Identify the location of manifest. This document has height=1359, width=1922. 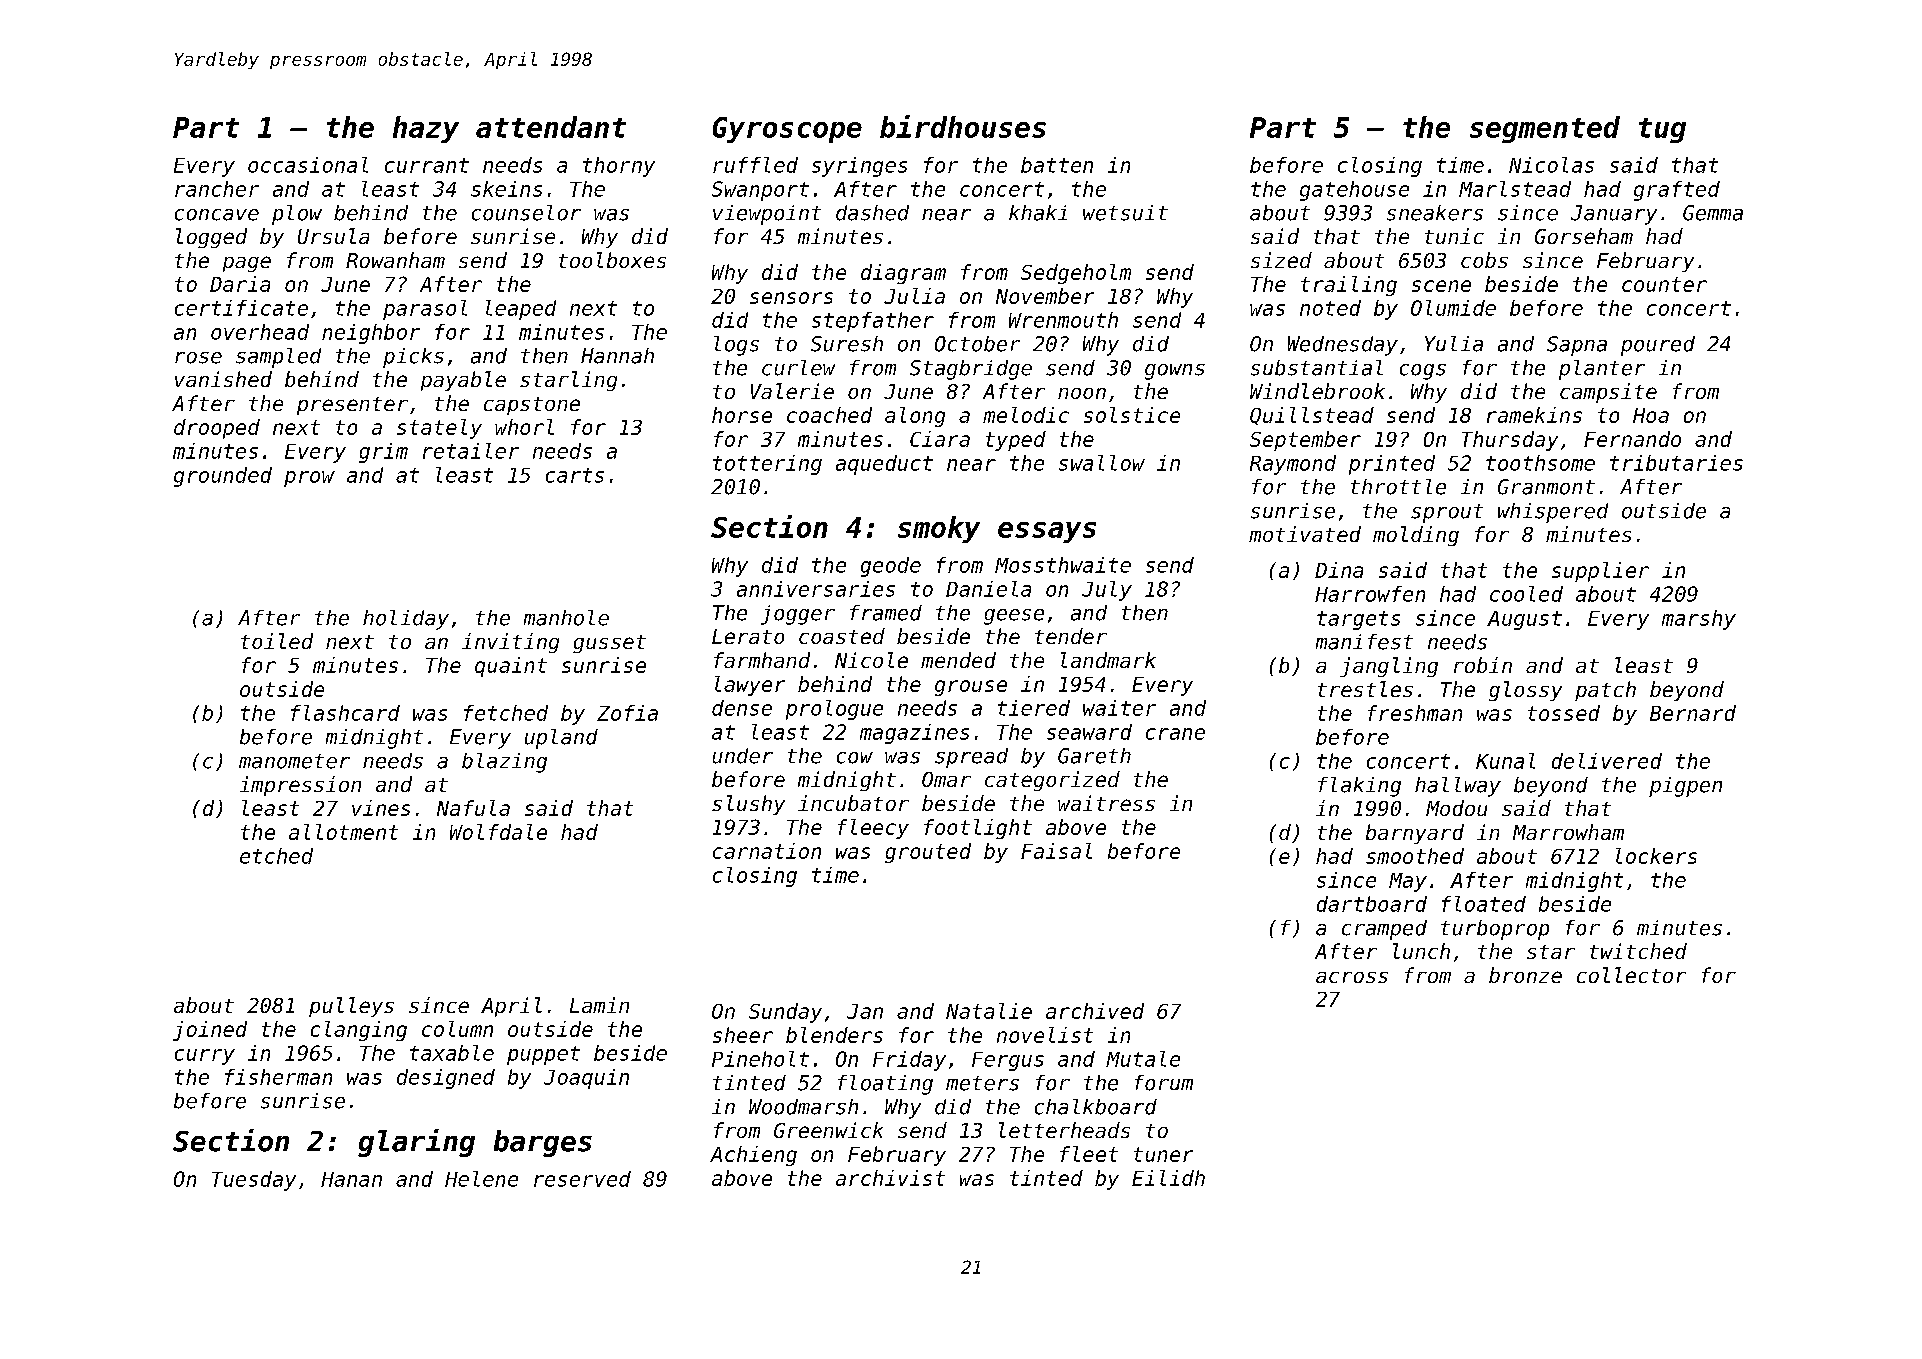
(1364, 642).
